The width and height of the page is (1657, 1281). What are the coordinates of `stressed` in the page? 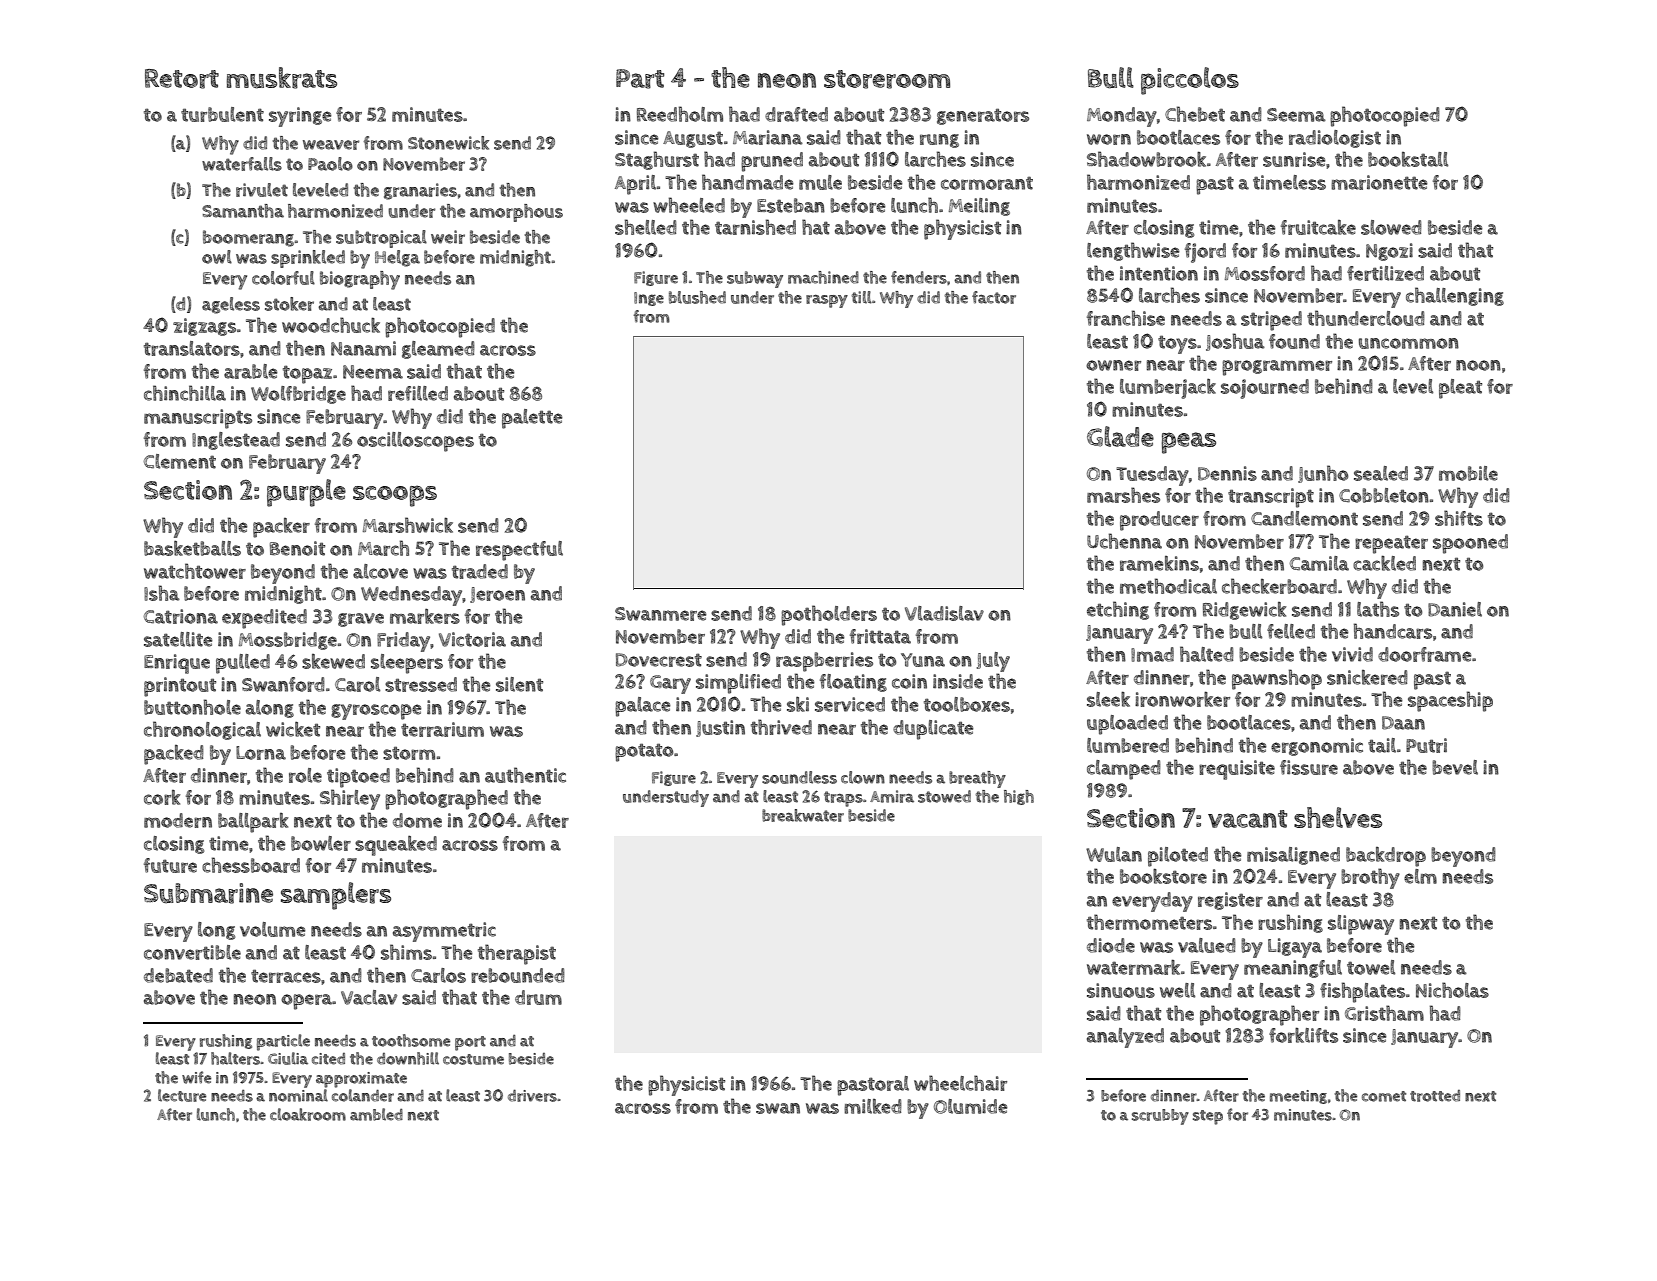 It's located at (421, 684).
